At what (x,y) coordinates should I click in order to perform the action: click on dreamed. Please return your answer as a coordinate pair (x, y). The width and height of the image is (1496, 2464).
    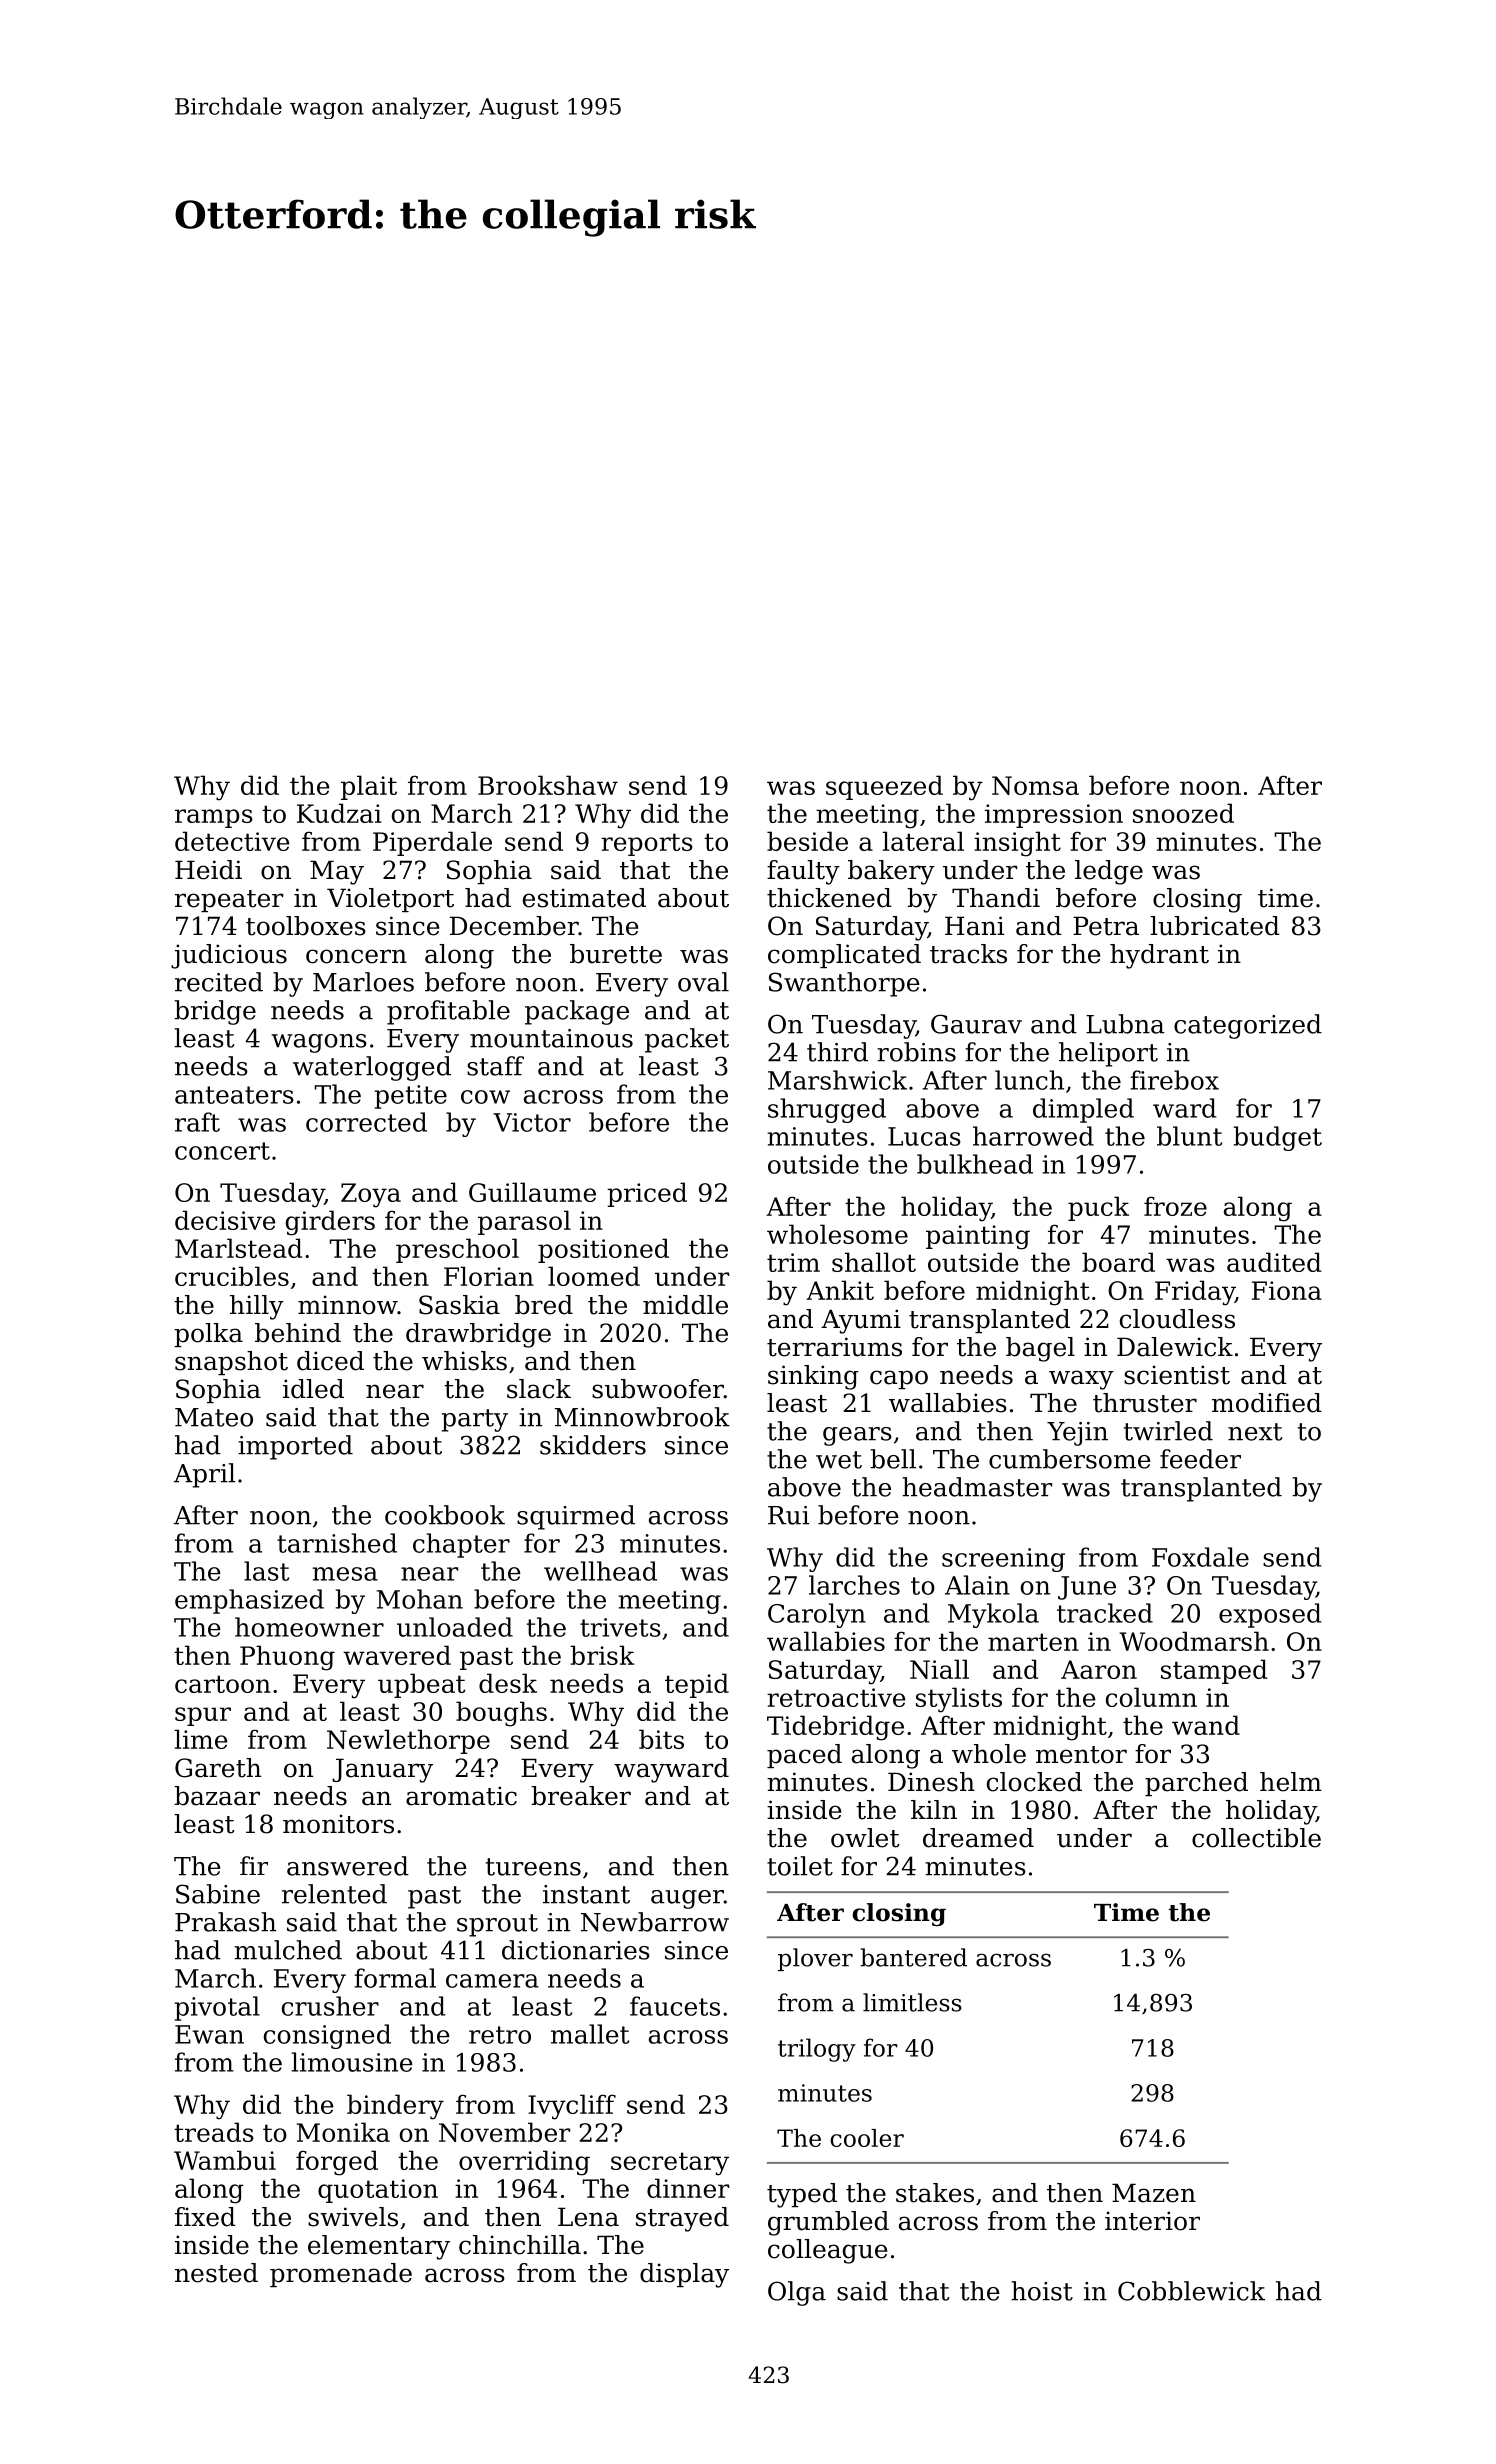
    Looking at the image, I should click on (978, 1838).
